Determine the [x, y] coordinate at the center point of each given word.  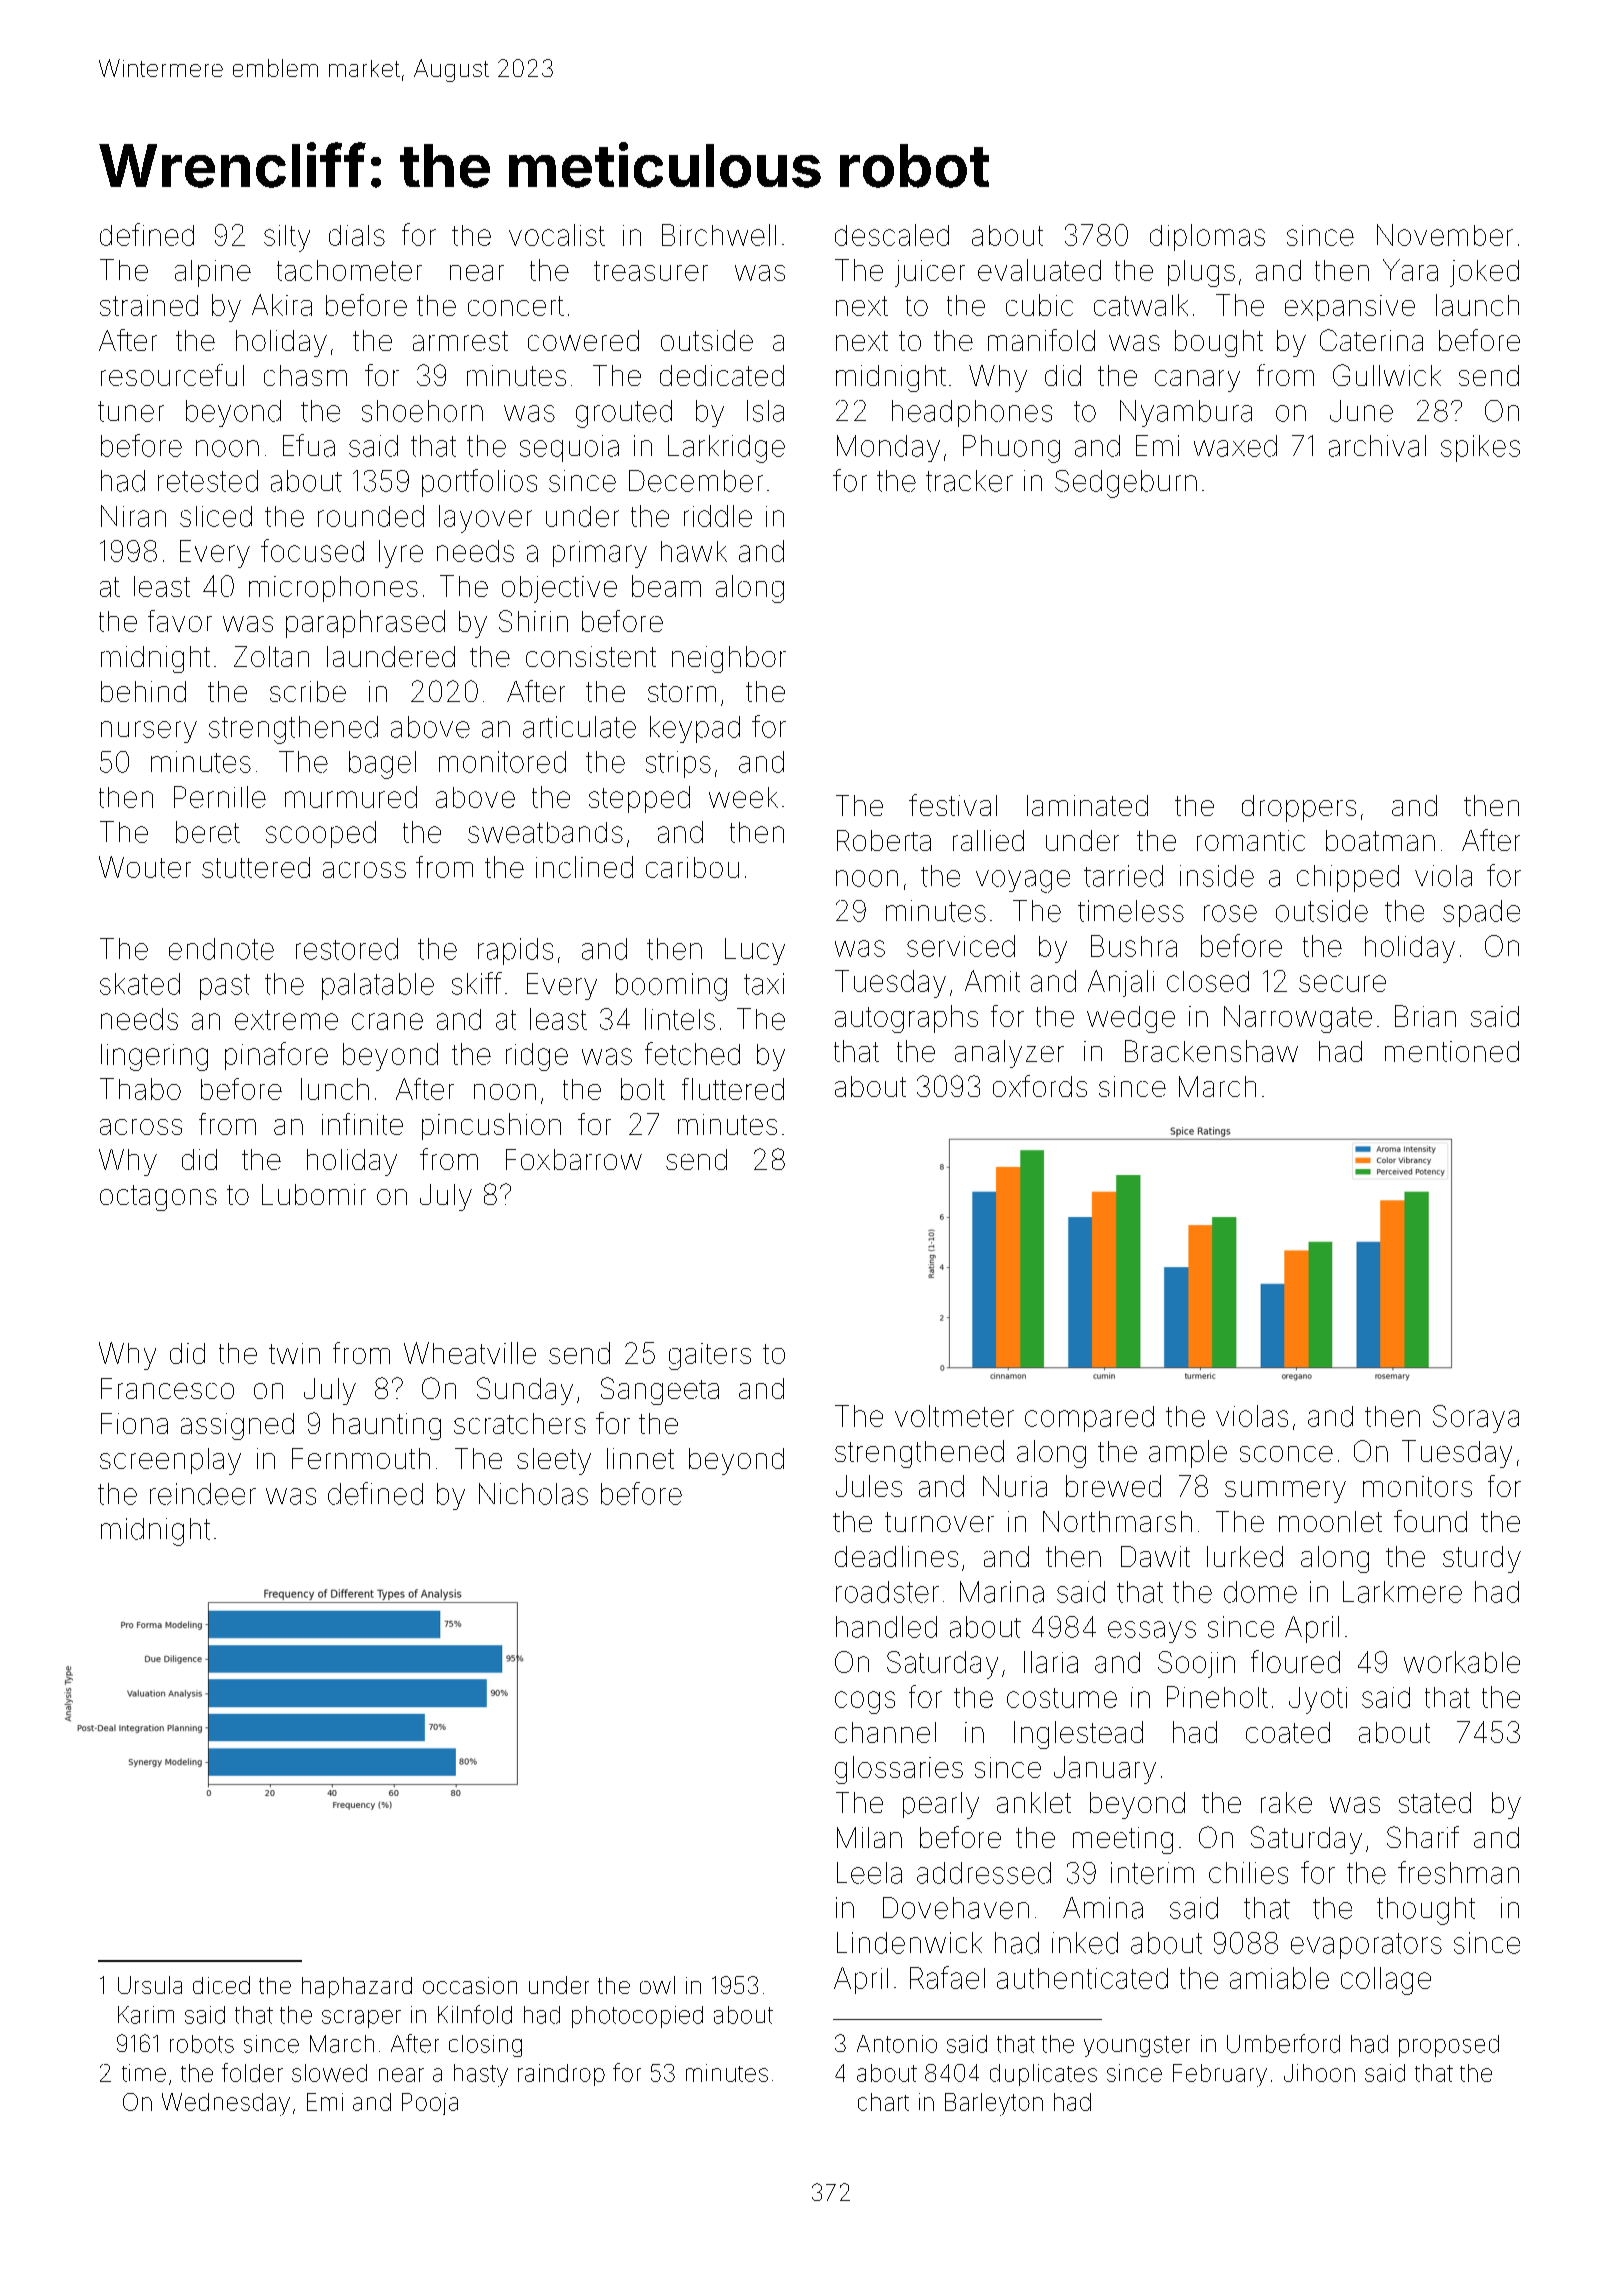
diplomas [1207, 237]
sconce [1286, 1454]
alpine [213, 273]
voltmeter [954, 1416]
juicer [930, 273]
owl [657, 1985]
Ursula [150, 1985]
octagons [158, 1198]
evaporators [1366, 1946]
